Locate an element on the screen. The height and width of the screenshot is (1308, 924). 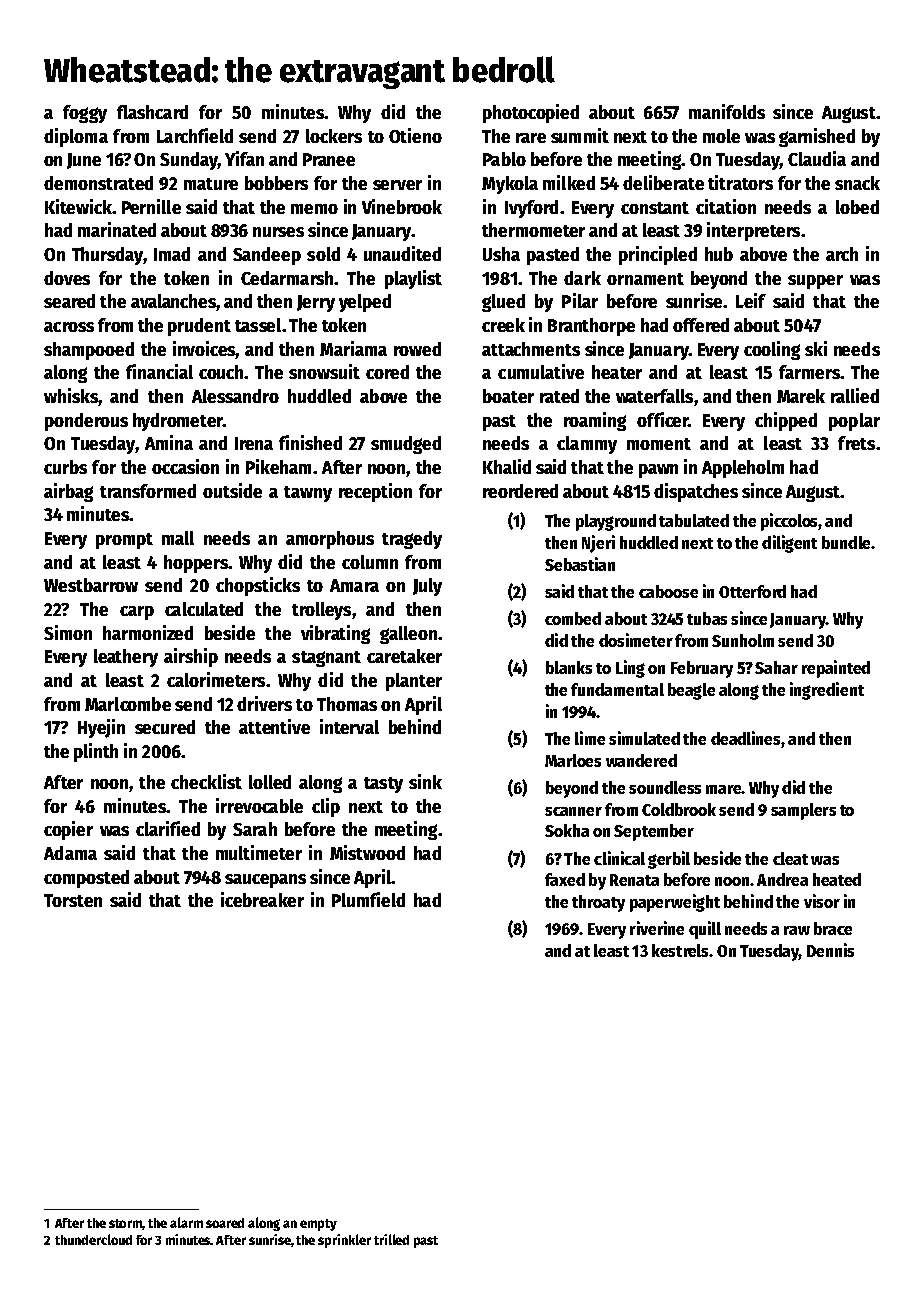
lockers is located at coordinates (334, 136).
